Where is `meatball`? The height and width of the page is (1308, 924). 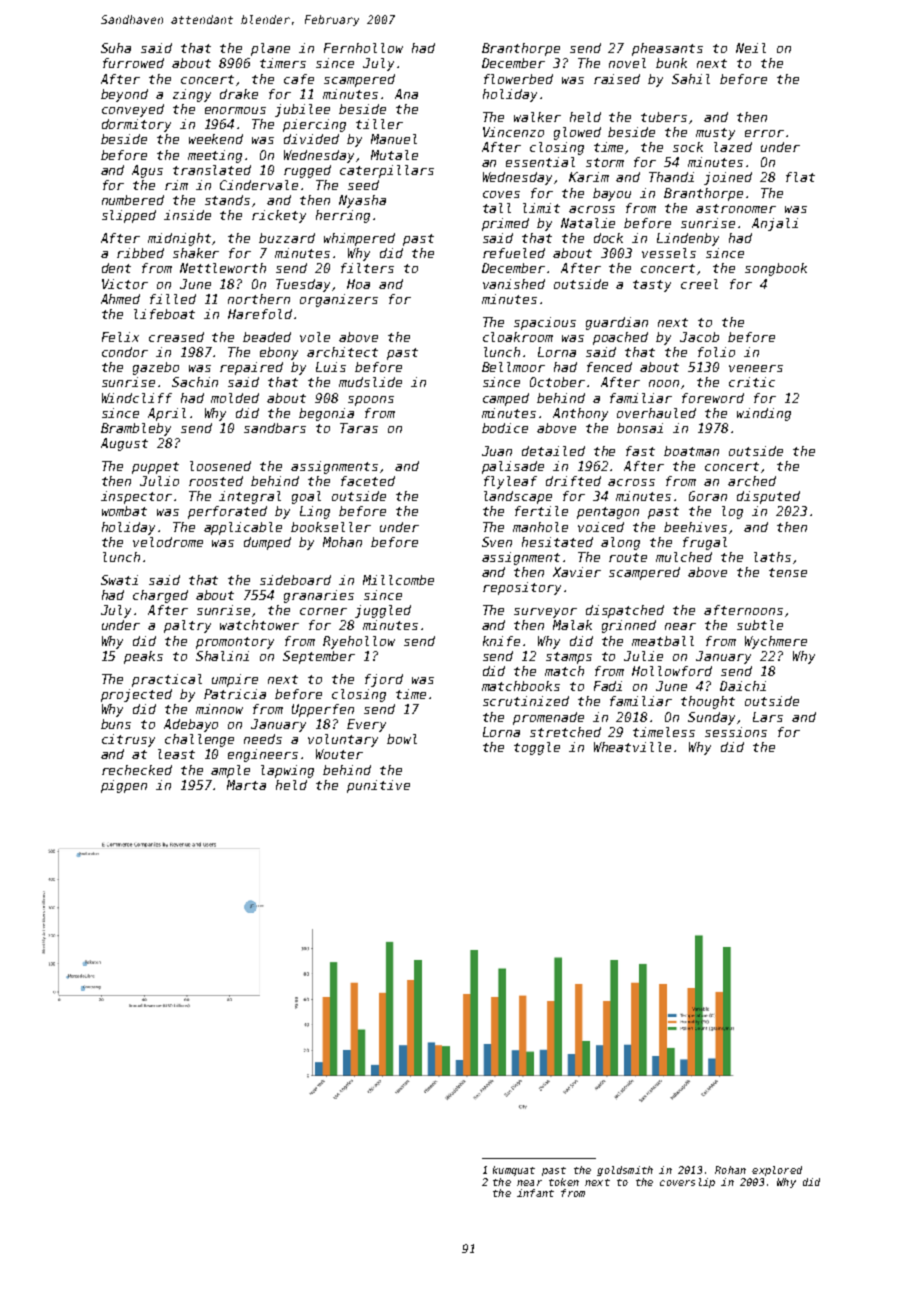 meatball is located at coordinates (663, 641).
